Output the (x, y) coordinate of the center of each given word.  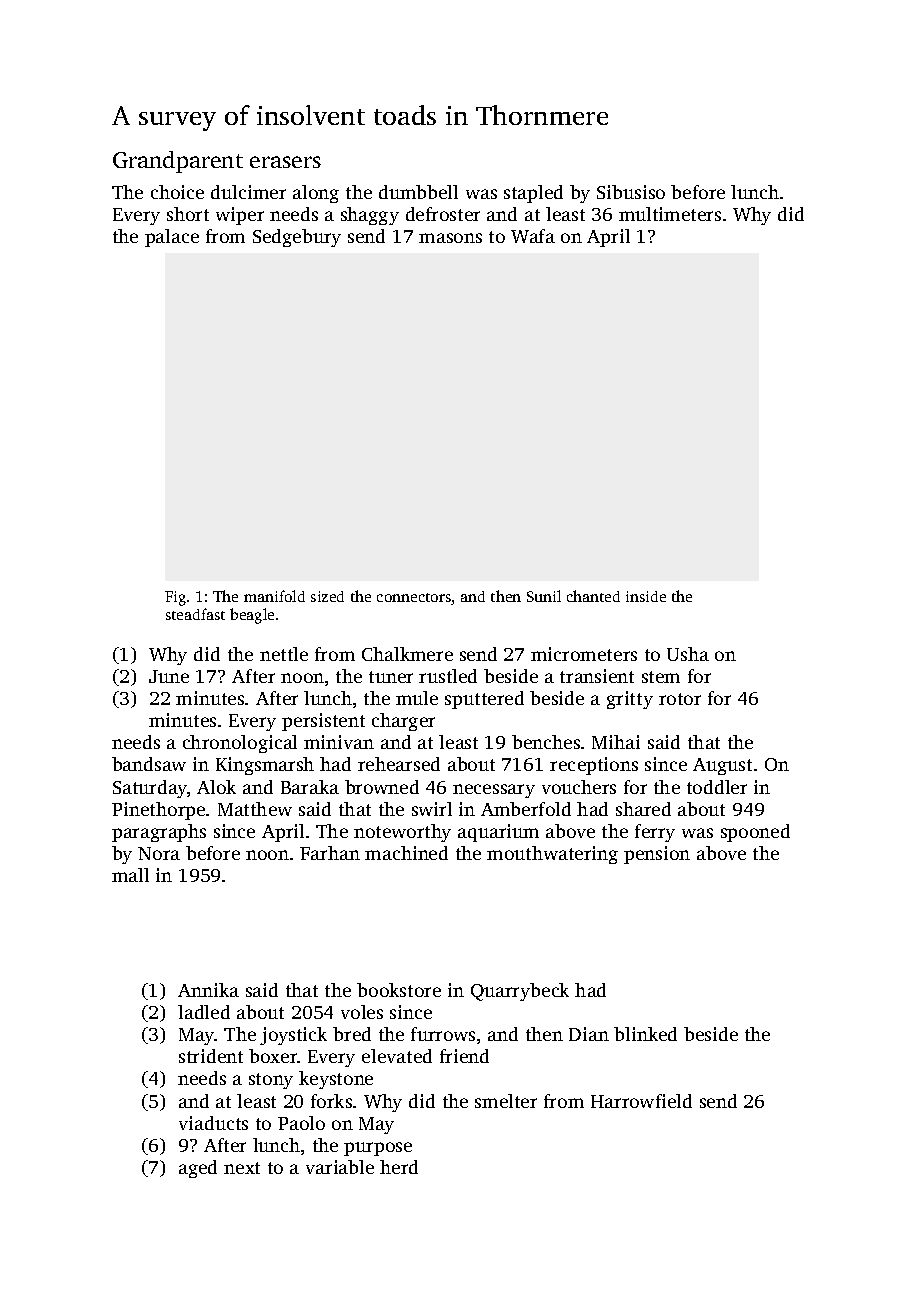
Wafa (533, 236)
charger (403, 722)
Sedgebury (297, 238)
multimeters (670, 214)
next (242, 1168)
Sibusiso (631, 192)
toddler (717, 787)
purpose (378, 1149)
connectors (414, 599)
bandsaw (149, 764)
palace (172, 238)
